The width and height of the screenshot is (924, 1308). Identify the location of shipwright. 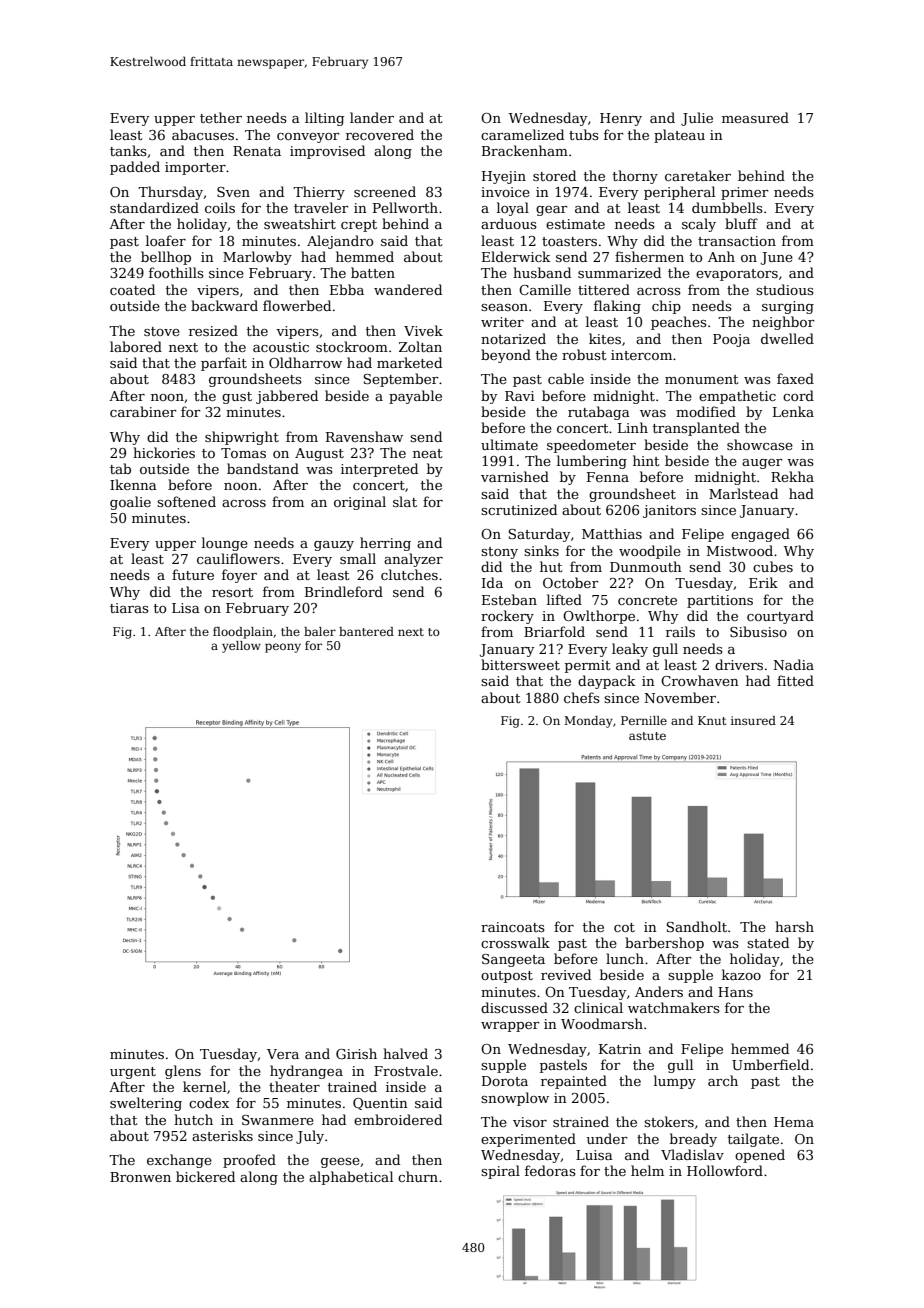
(242, 438).
